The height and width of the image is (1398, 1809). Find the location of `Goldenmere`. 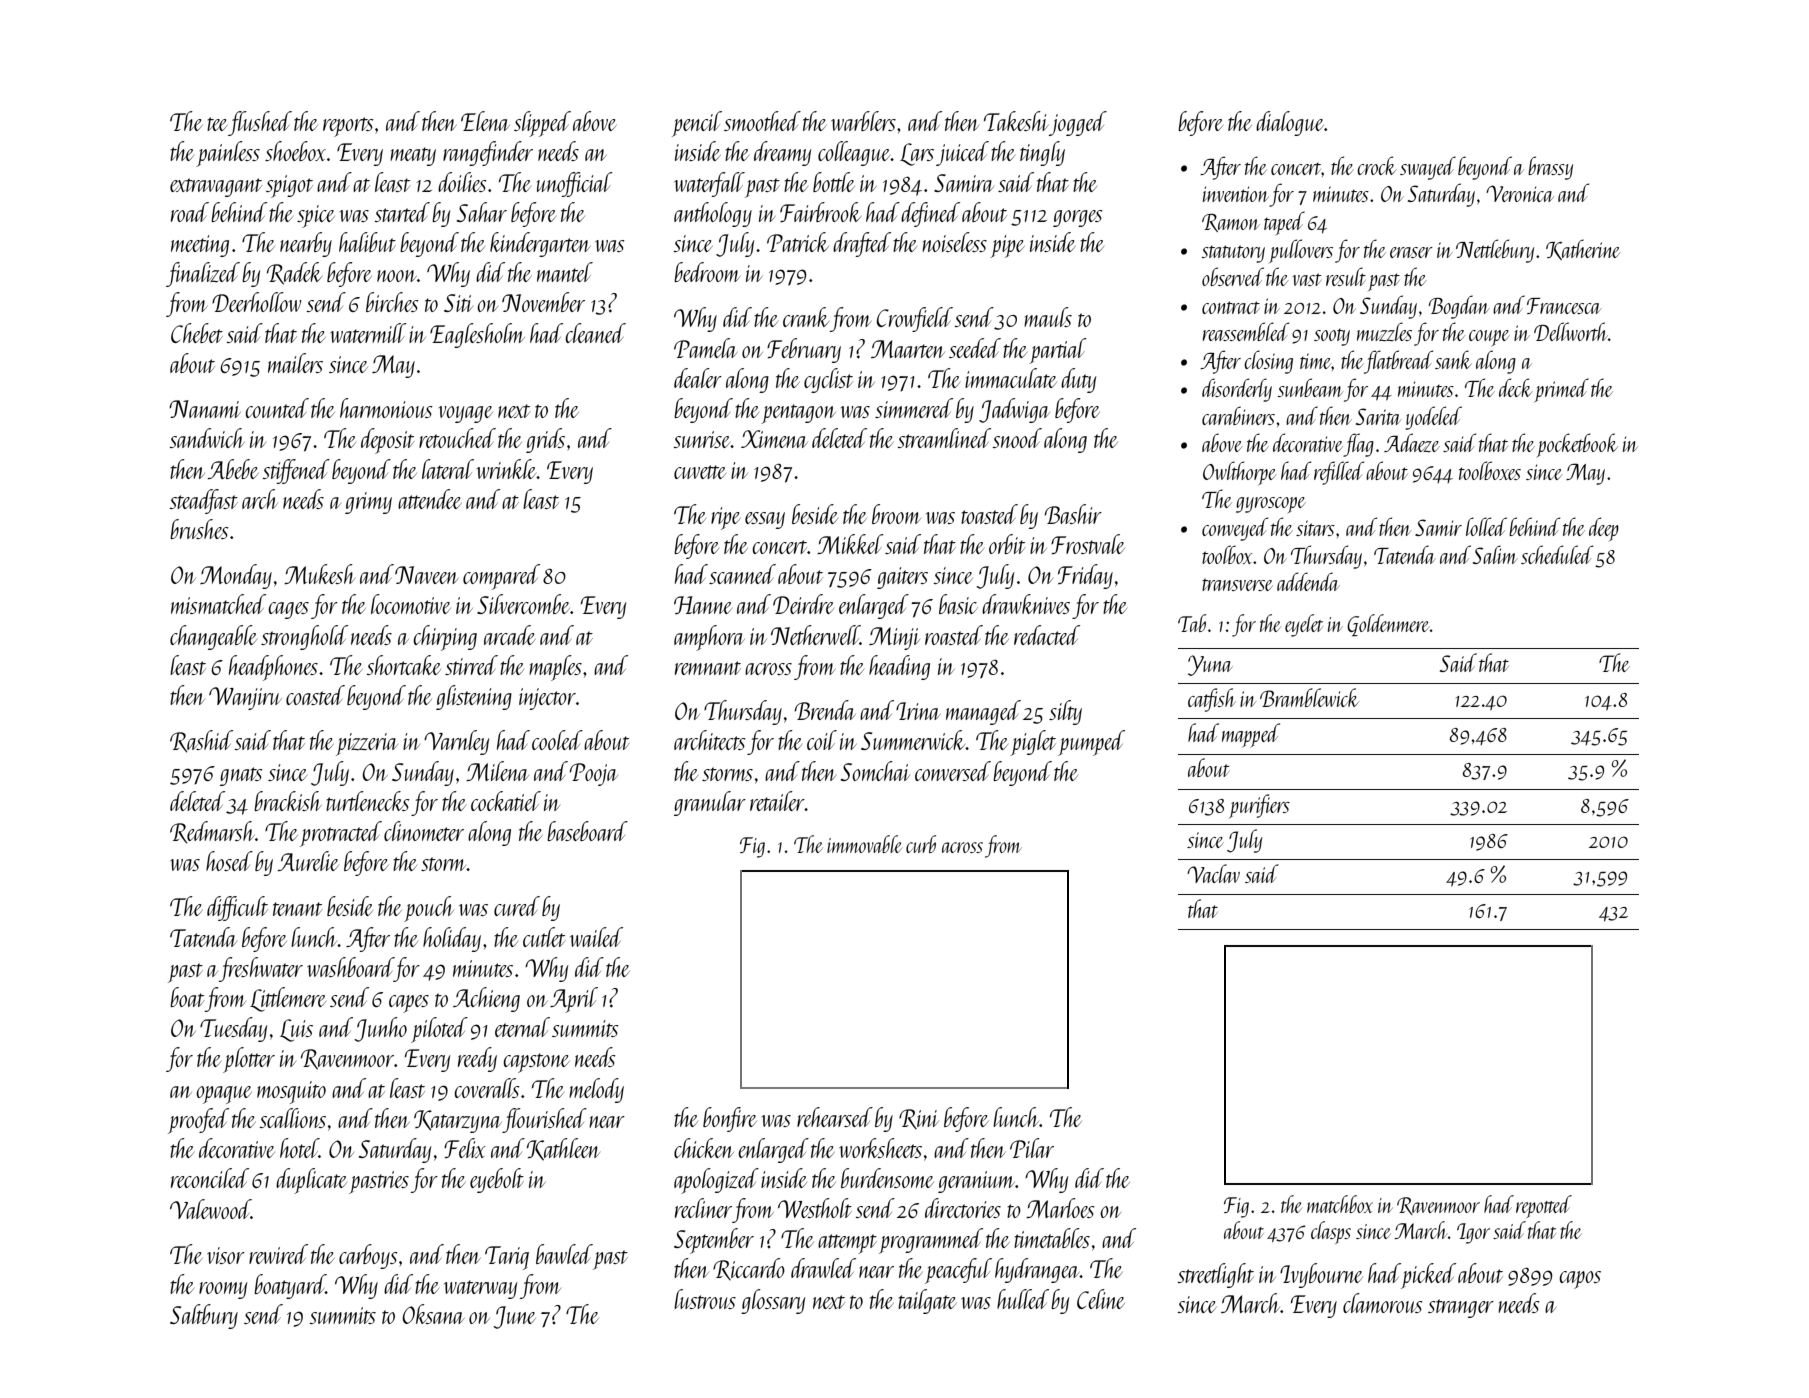

Goldenmere is located at coordinates (1388, 625).
